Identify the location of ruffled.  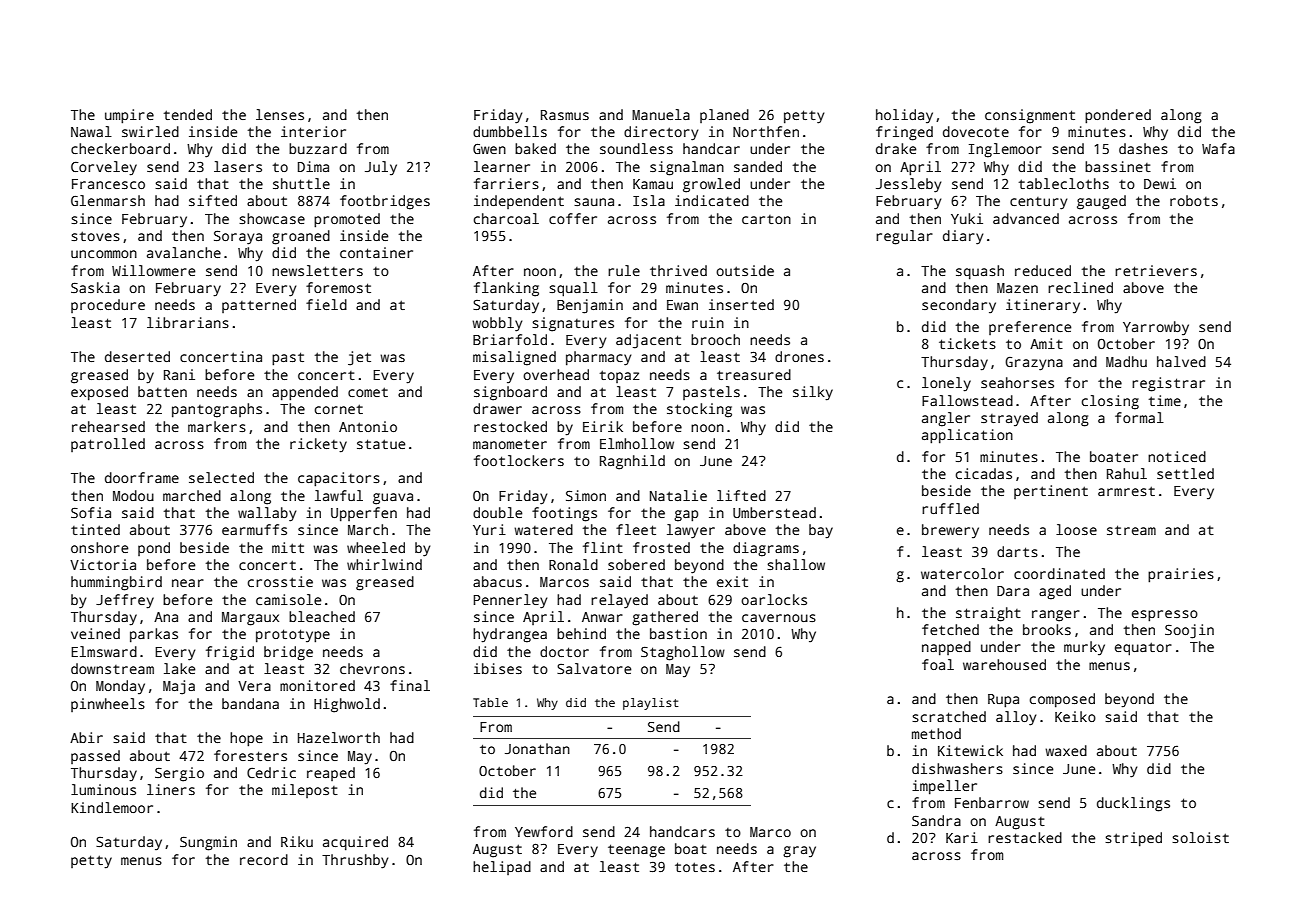
(950, 508).
